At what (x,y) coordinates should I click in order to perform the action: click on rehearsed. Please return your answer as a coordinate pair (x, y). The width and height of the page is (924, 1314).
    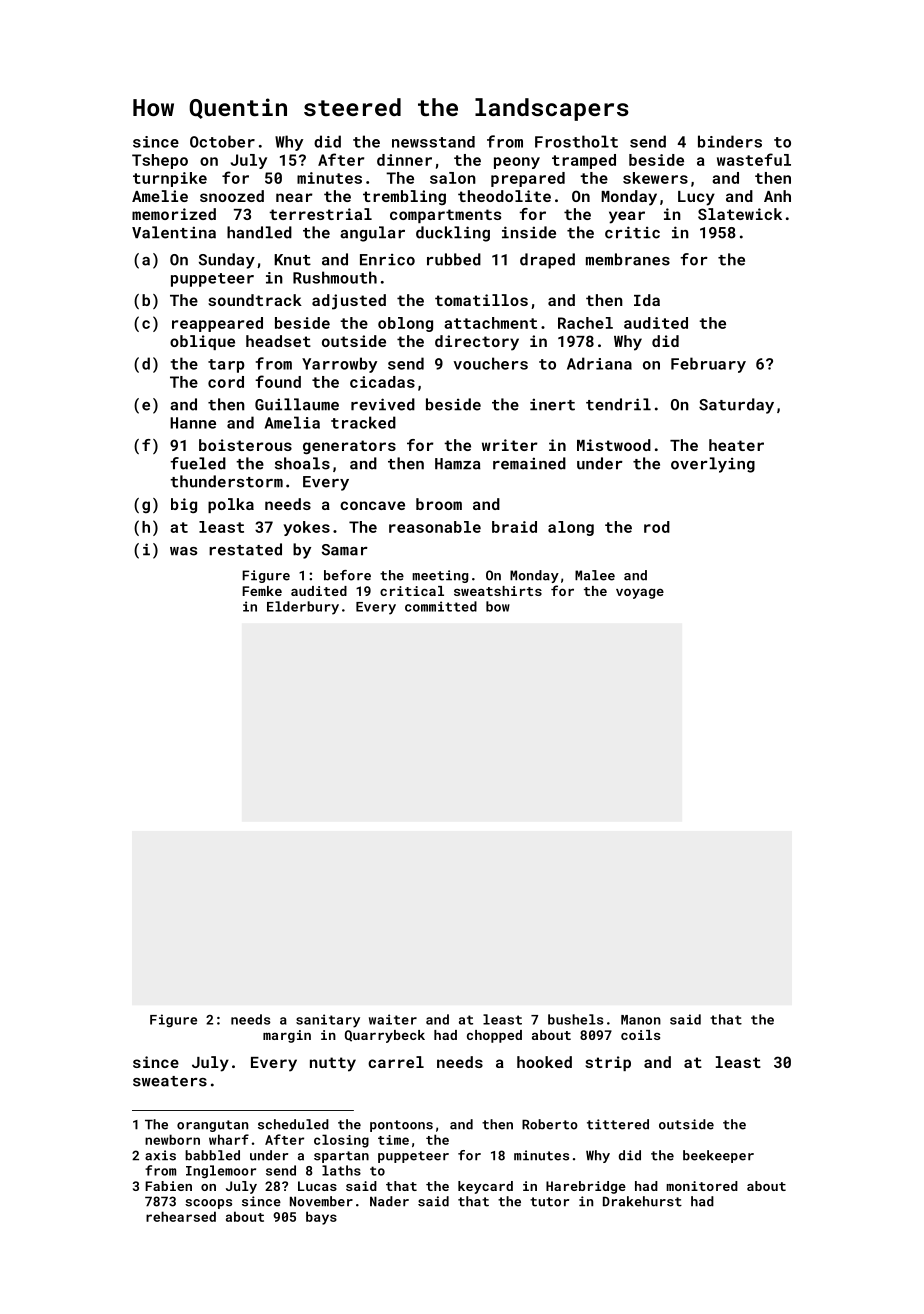
    Looking at the image, I should click on (181, 1216).
